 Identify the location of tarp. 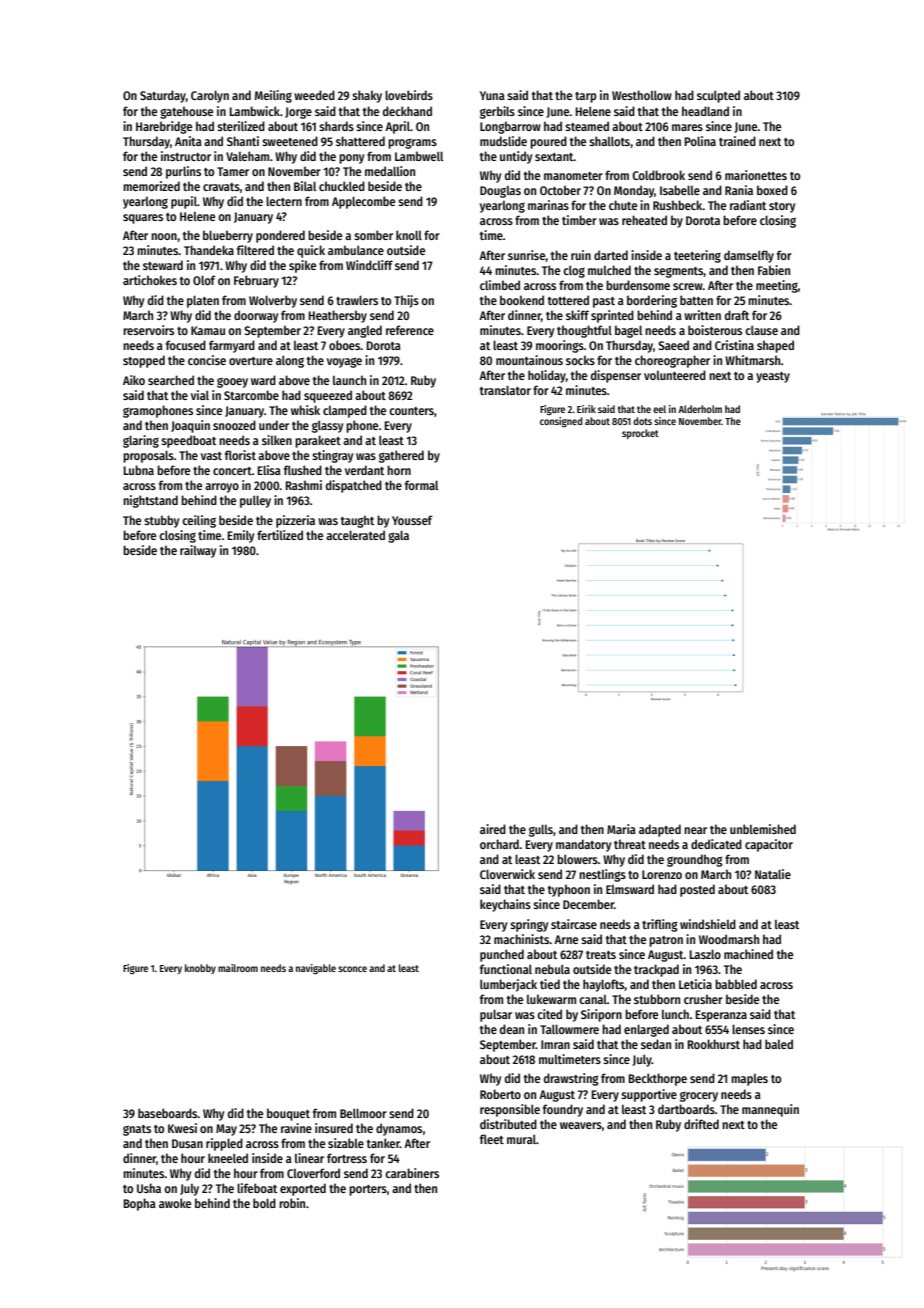
(586, 97).
